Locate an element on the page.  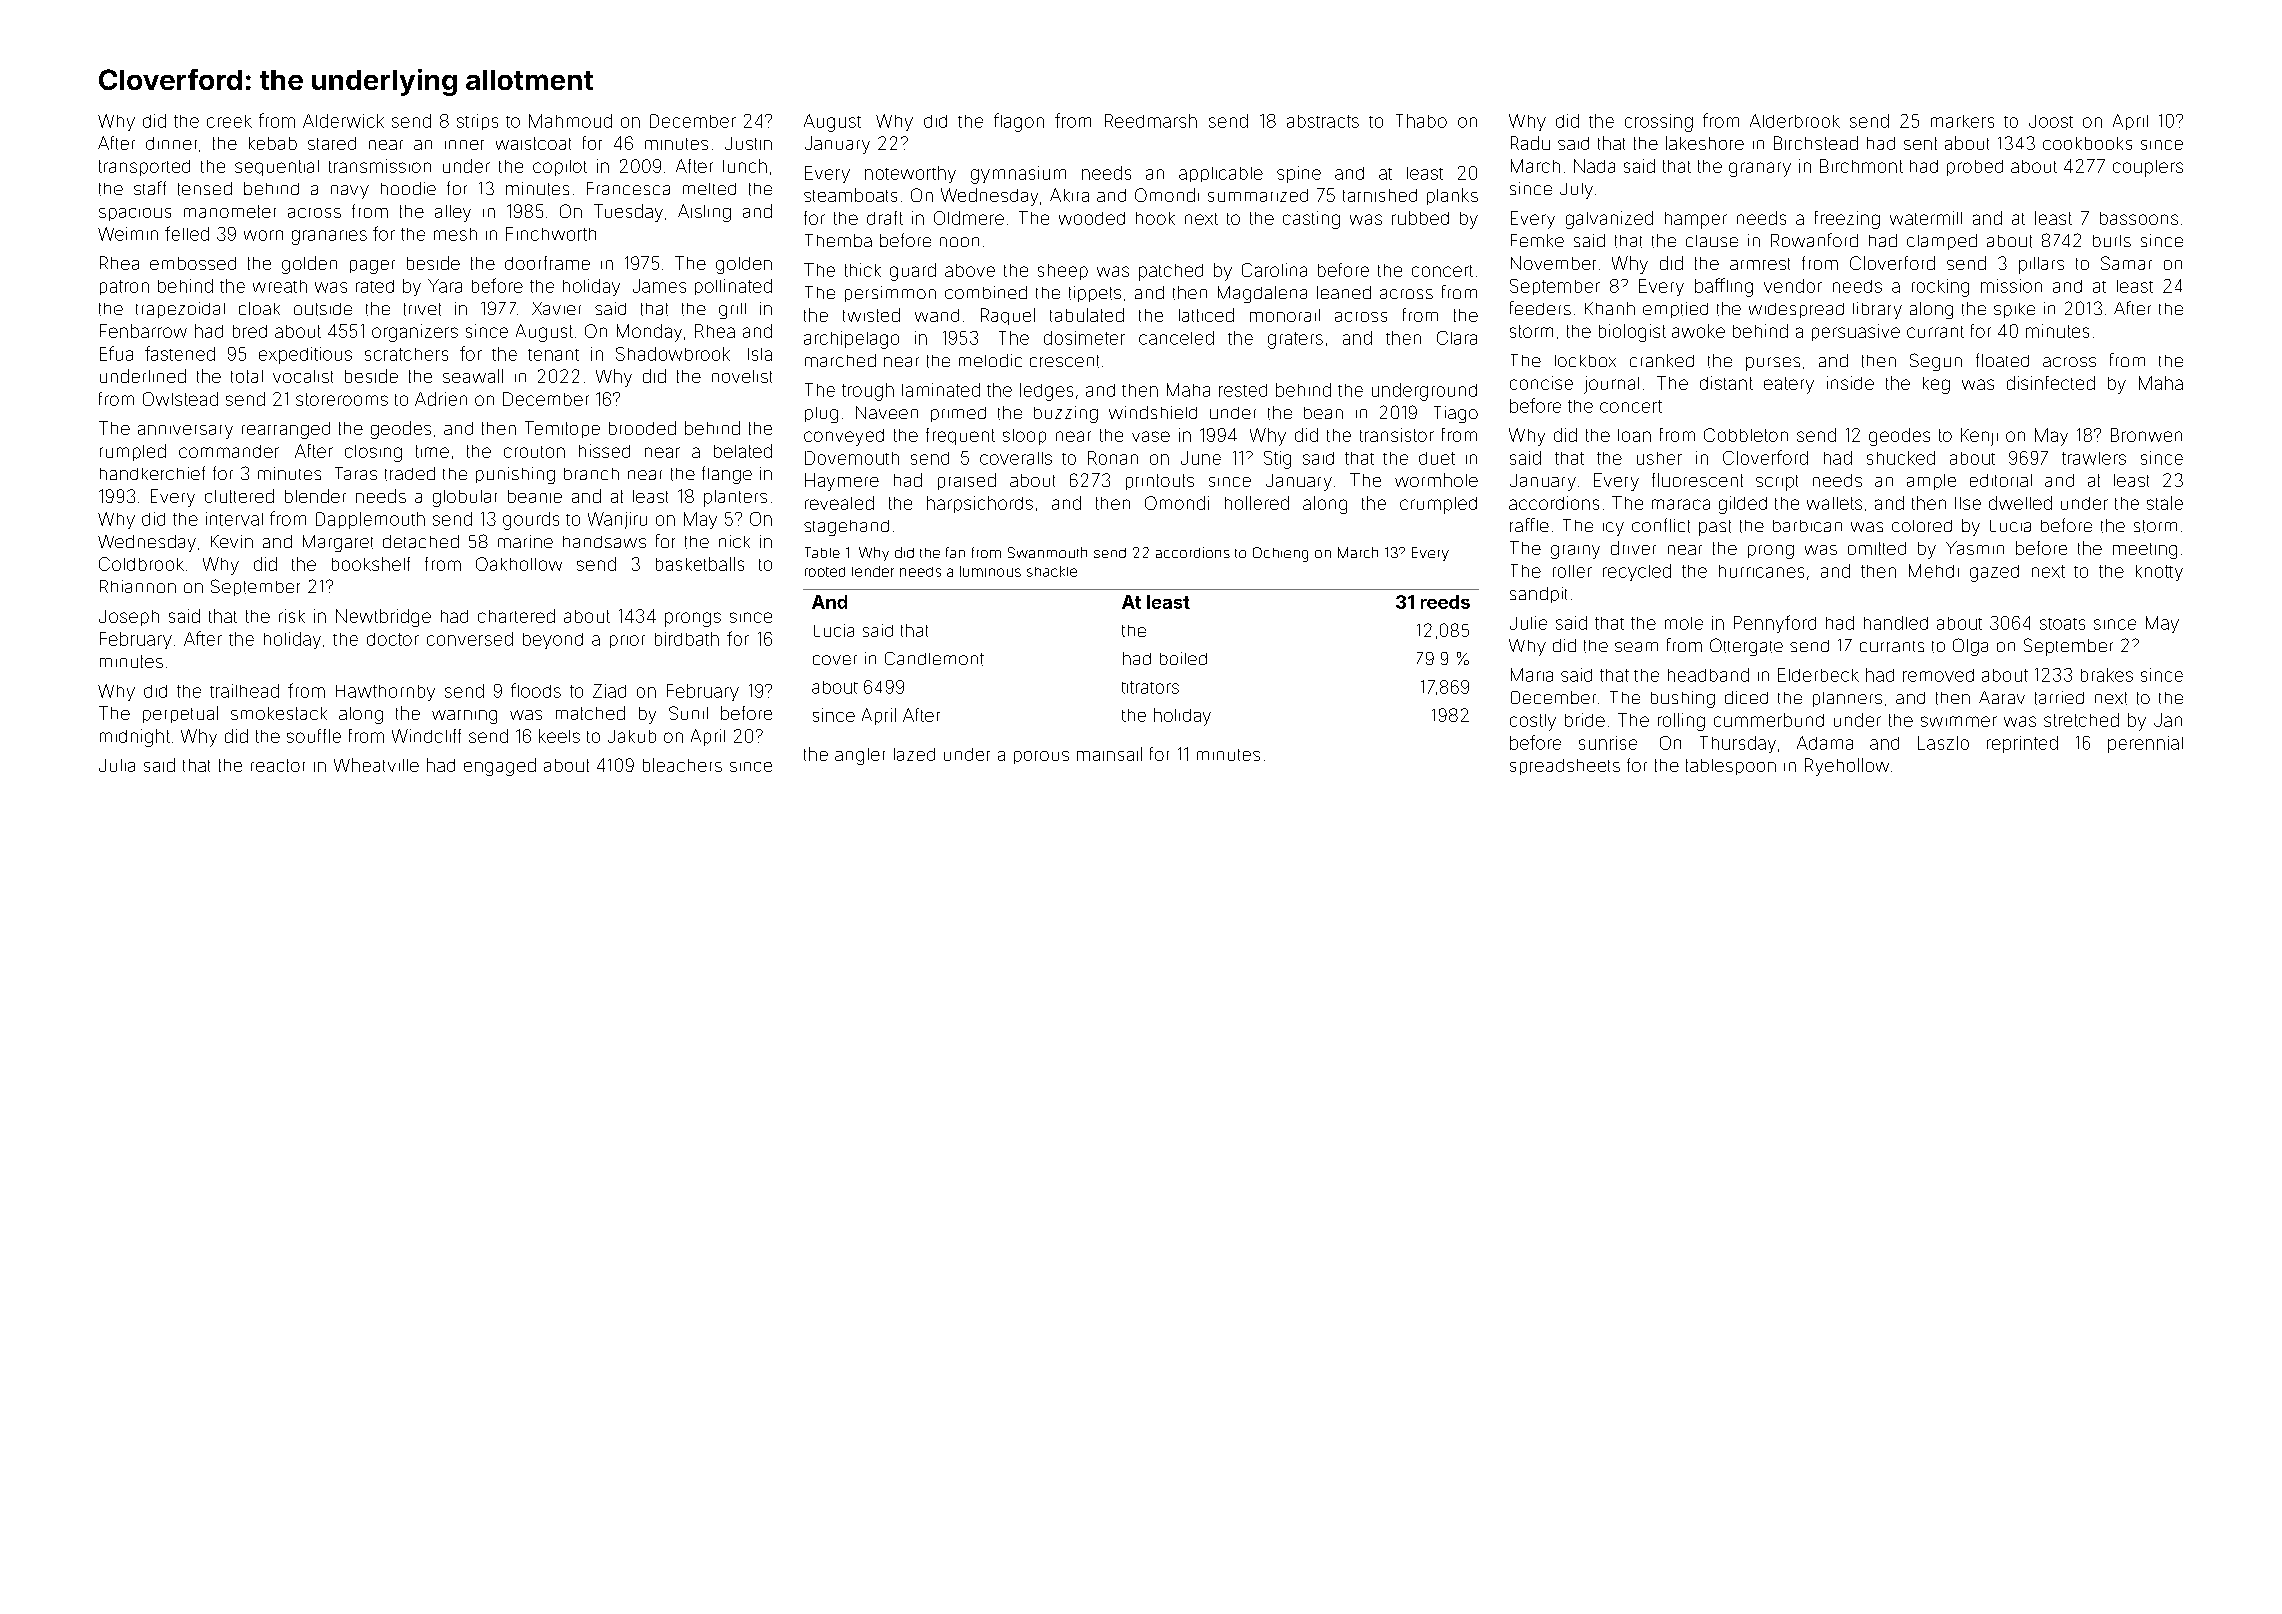
burls is located at coordinates (2112, 241).
